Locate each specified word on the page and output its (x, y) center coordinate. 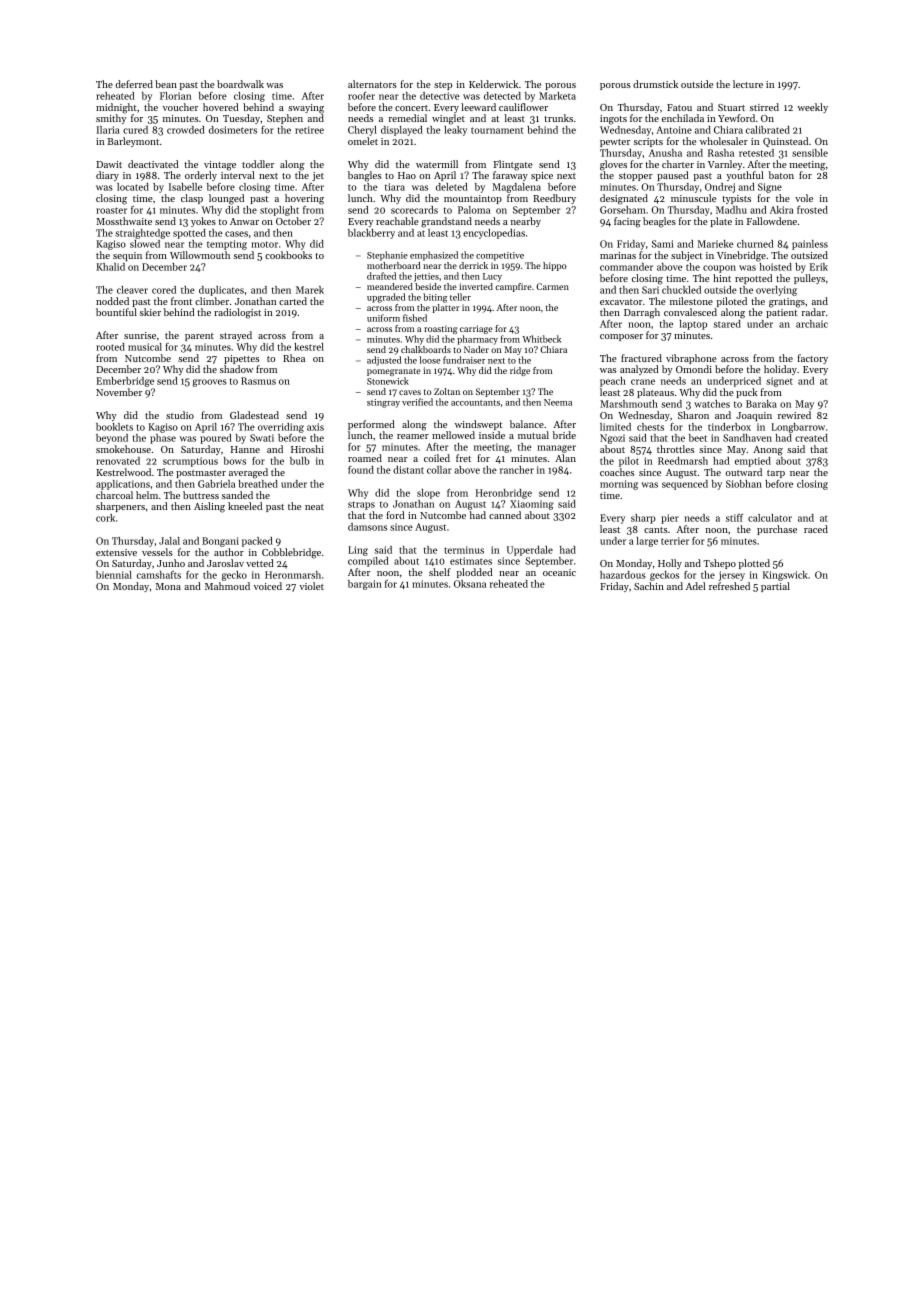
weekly (812, 108)
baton (781, 175)
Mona (168, 586)
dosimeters (233, 130)
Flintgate (513, 165)
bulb (300, 461)
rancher (517, 470)
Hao (407, 175)
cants (656, 530)
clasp (192, 199)
